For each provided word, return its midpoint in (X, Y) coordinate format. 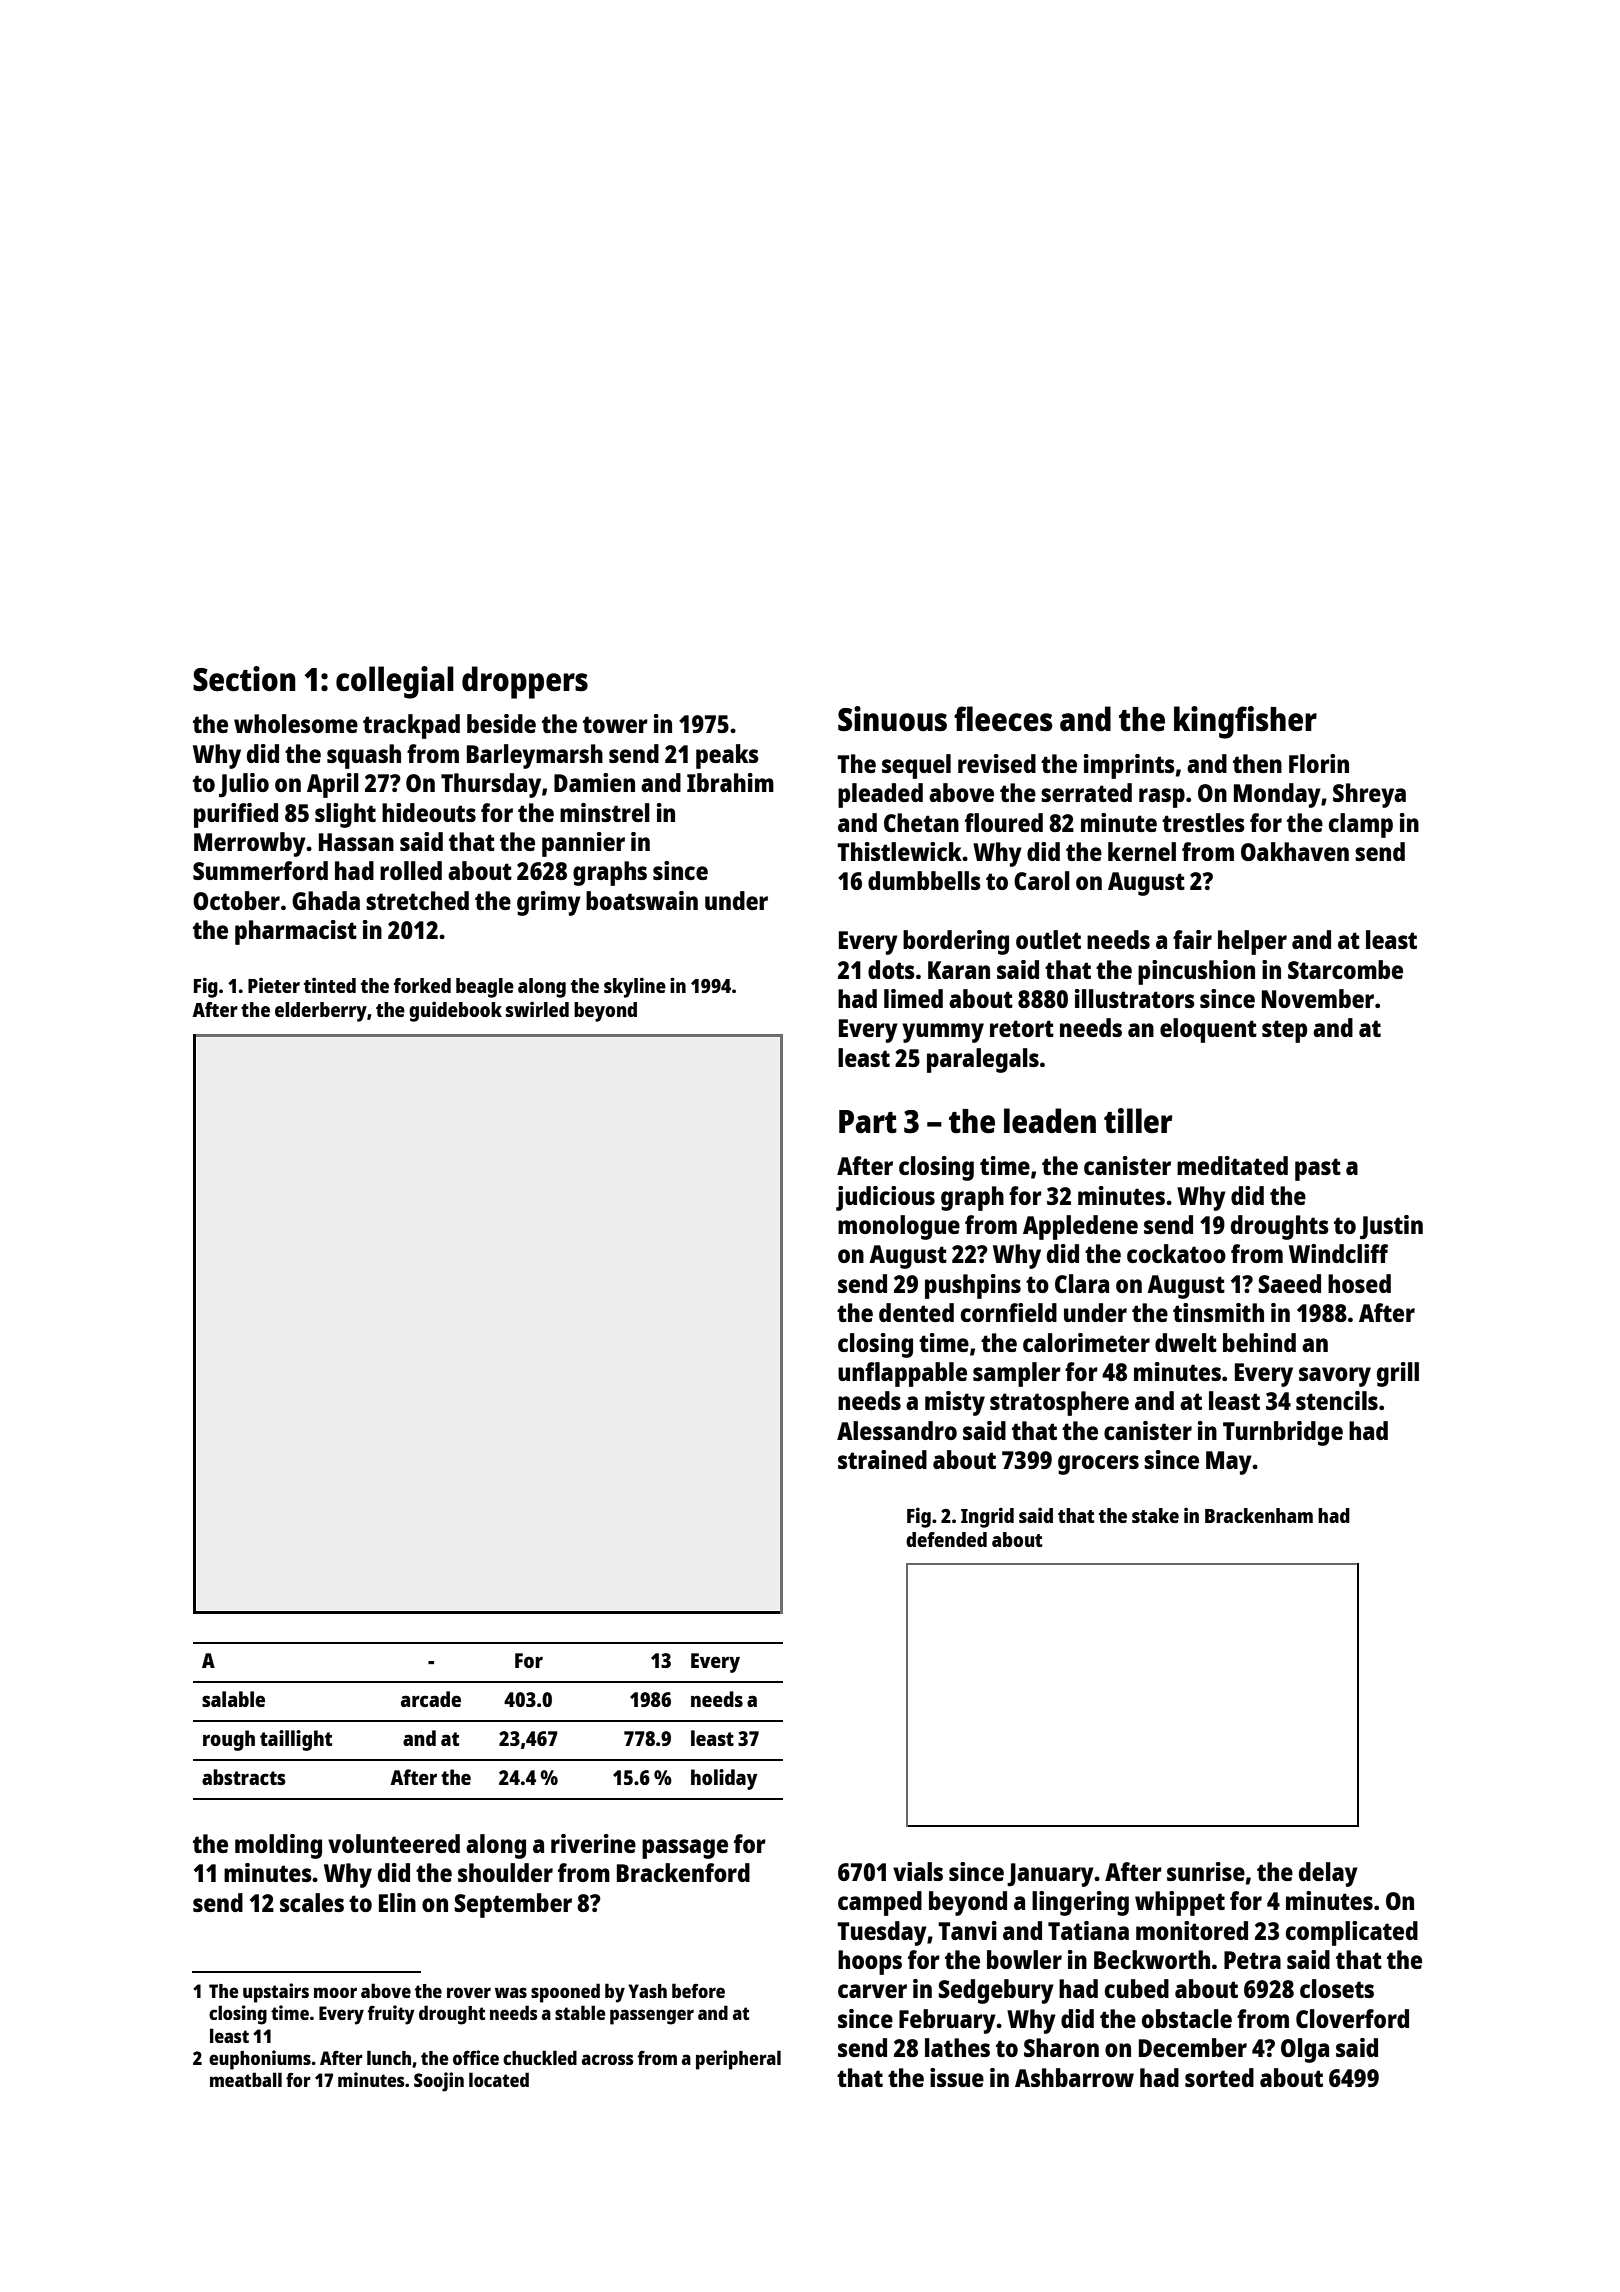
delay (1328, 1874)
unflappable (902, 1374)
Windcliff (1338, 1253)
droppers (525, 682)
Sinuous (892, 719)
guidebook (455, 1011)
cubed (1137, 1988)
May (1229, 1463)
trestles (1203, 822)
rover (469, 1992)
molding (278, 1846)
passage (685, 1849)
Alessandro (897, 1430)
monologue (899, 1227)
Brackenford (683, 1872)
